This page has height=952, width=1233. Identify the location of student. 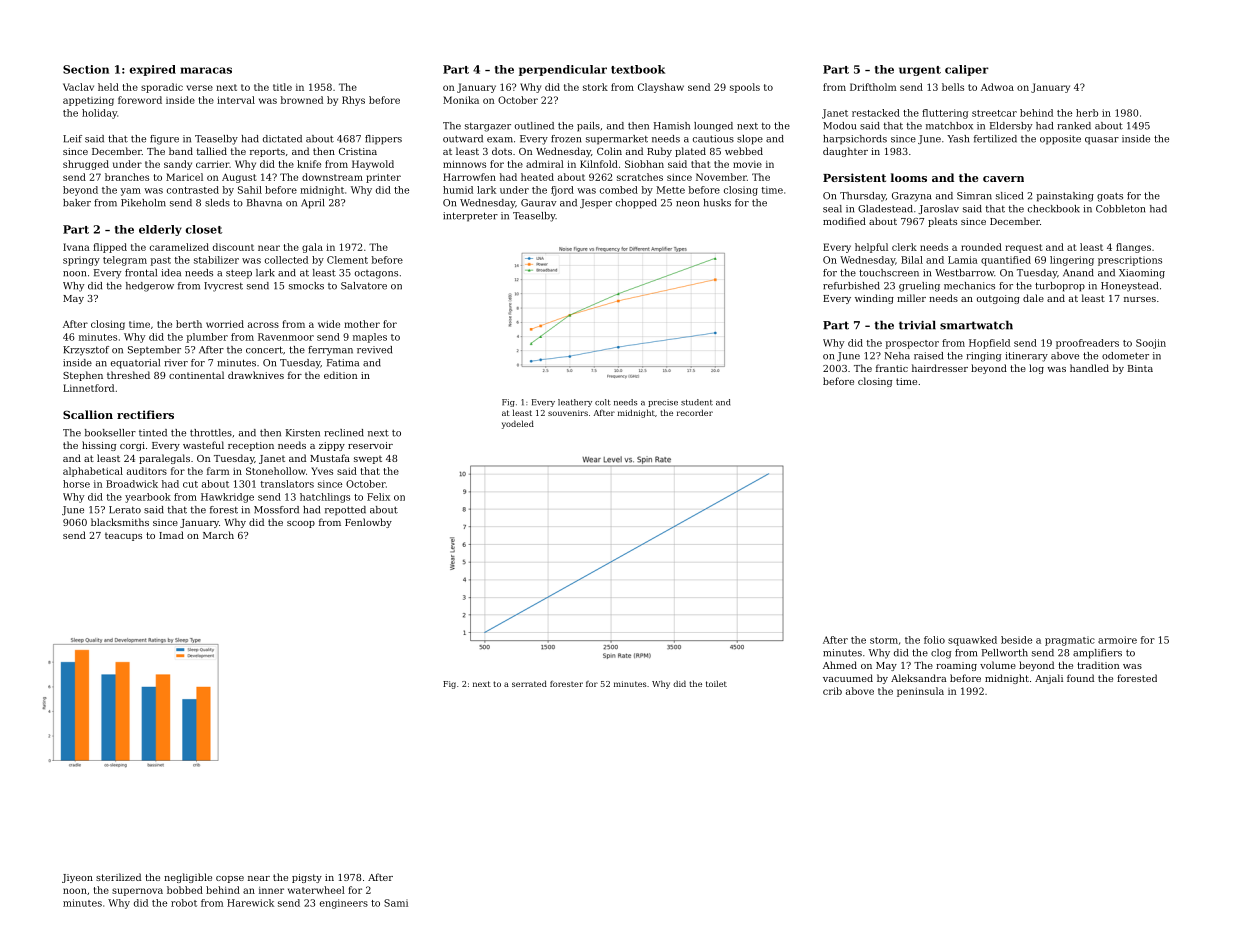
(697, 402).
